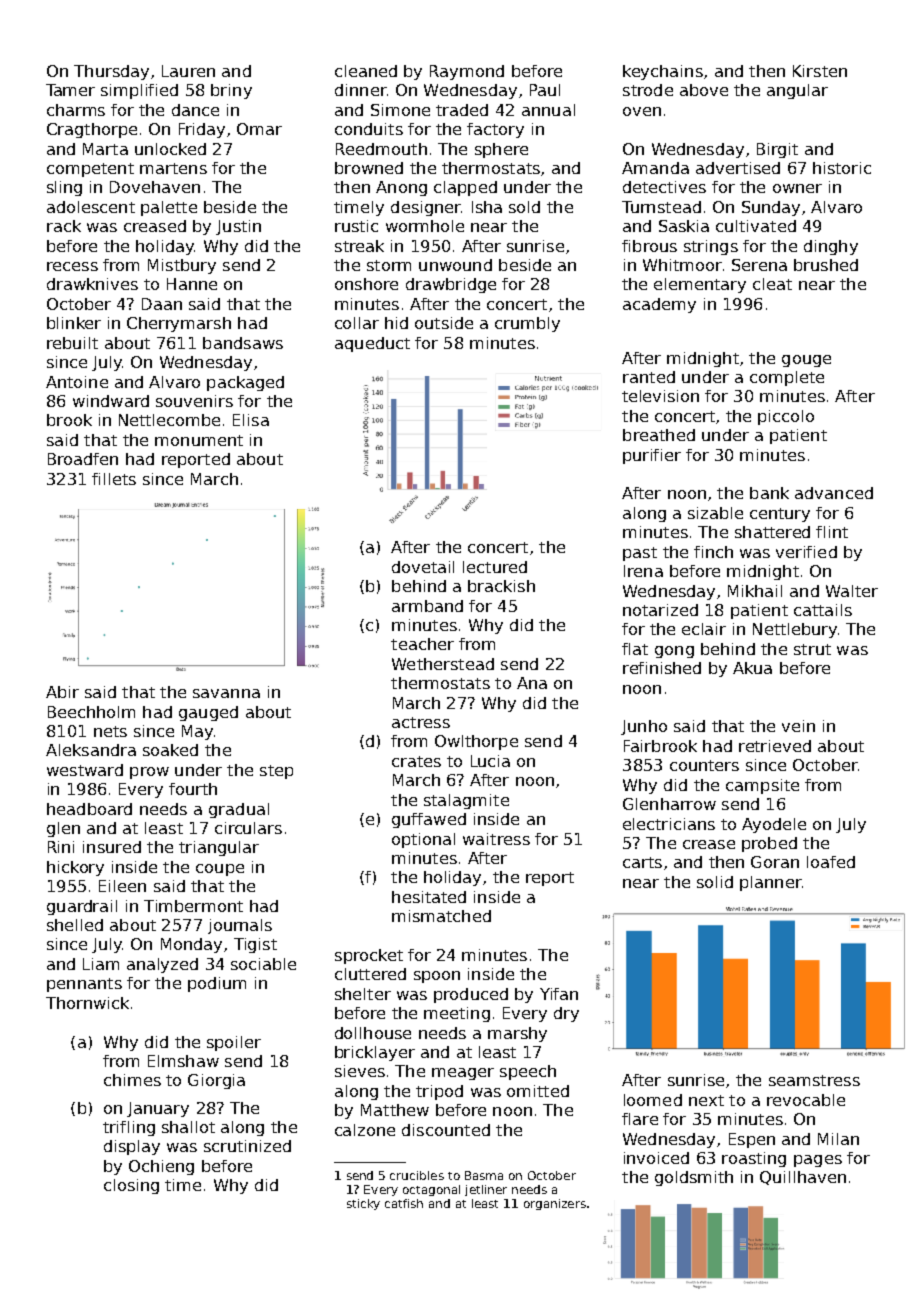 This image has width=924, height=1308. Describe the element at coordinates (132, 1147) in the image. I see `display` at that location.
